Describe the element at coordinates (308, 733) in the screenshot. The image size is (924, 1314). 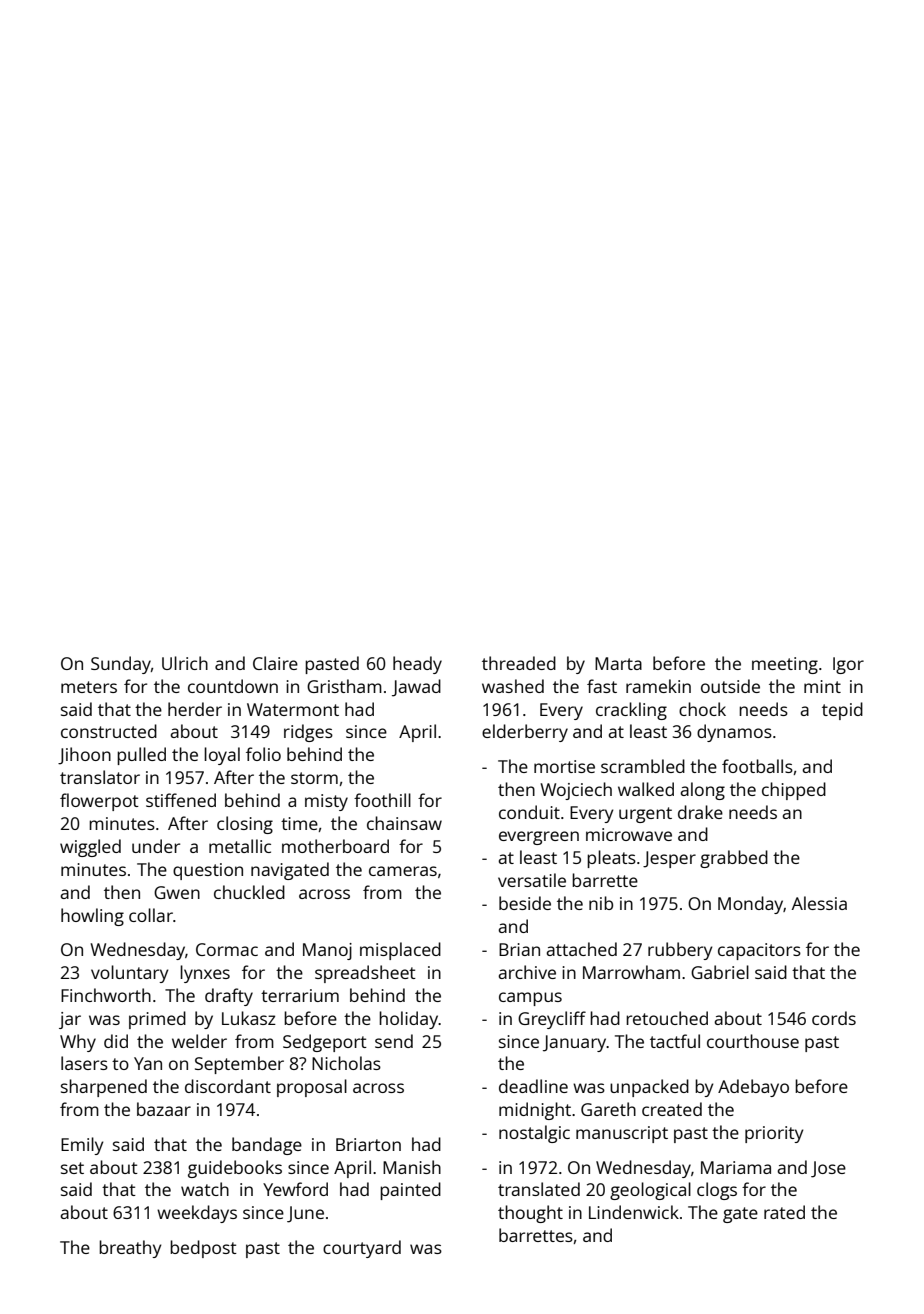
I see `ridges` at that location.
